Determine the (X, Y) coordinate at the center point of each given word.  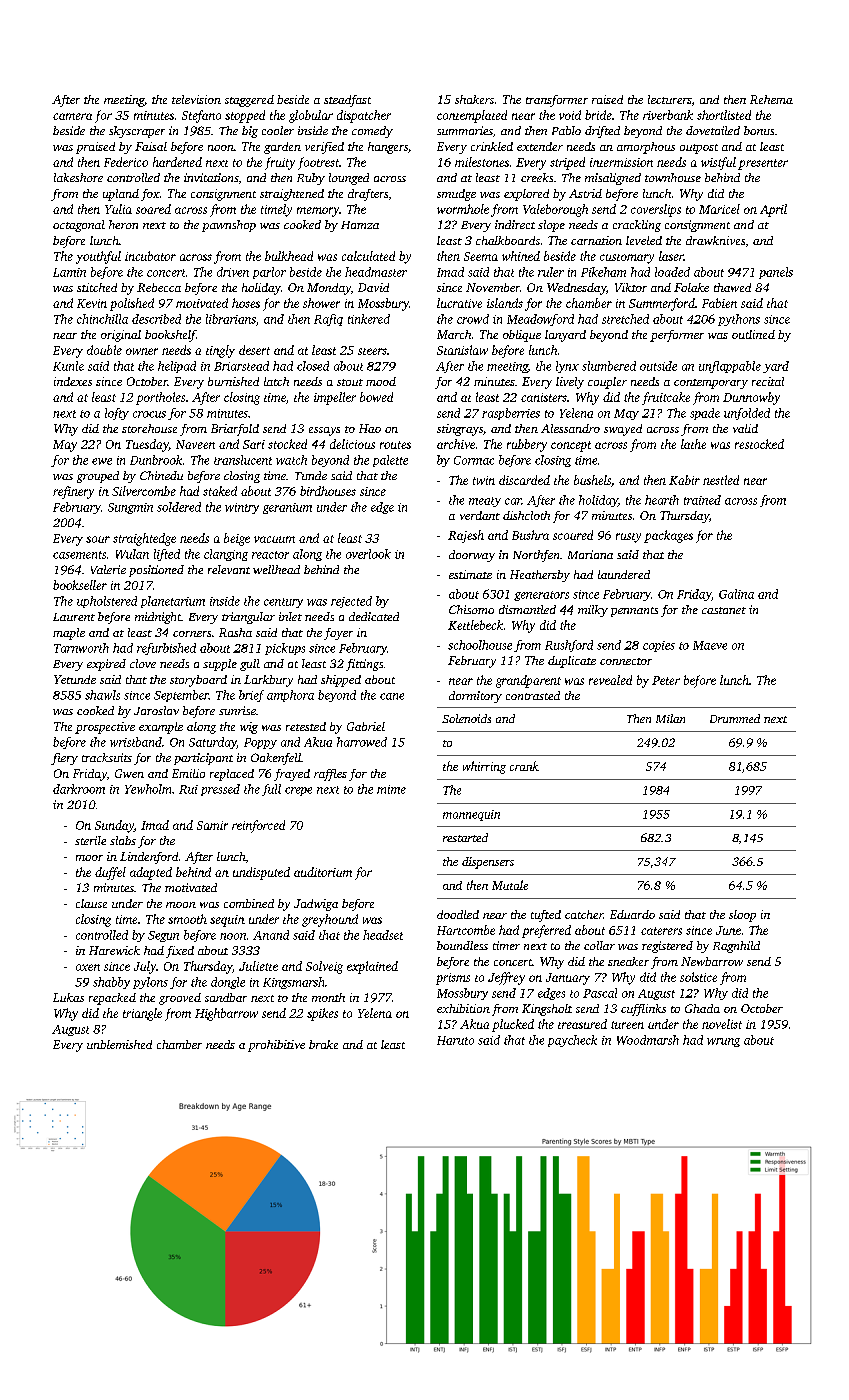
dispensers (488, 863)
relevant (229, 569)
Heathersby (540, 576)
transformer (557, 101)
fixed (180, 952)
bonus (759, 130)
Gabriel (366, 726)
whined (521, 256)
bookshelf (170, 336)
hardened (177, 162)
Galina (736, 594)
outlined (753, 334)
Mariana (590, 554)
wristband (136, 742)
